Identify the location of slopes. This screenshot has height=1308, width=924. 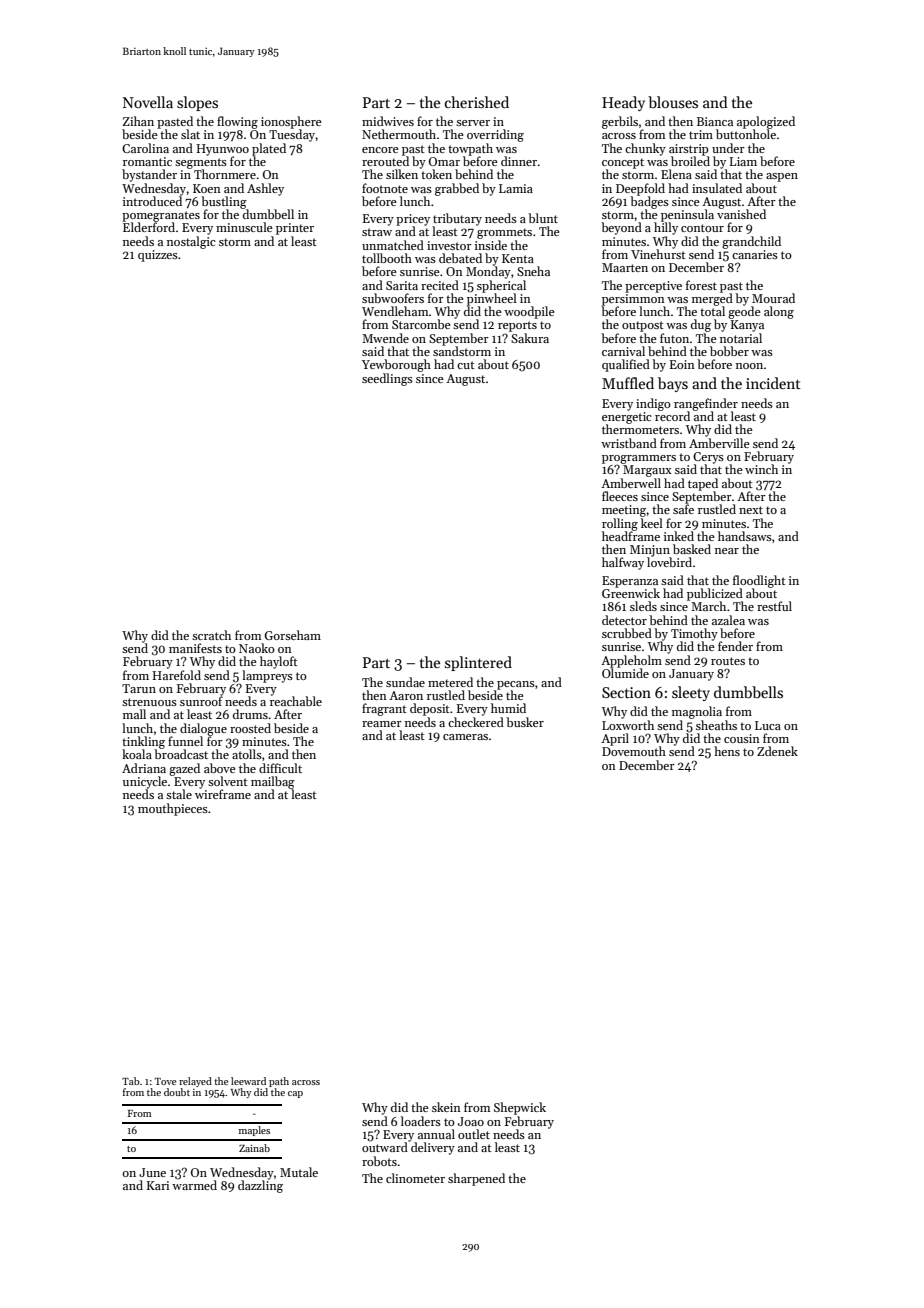
(197, 103).
